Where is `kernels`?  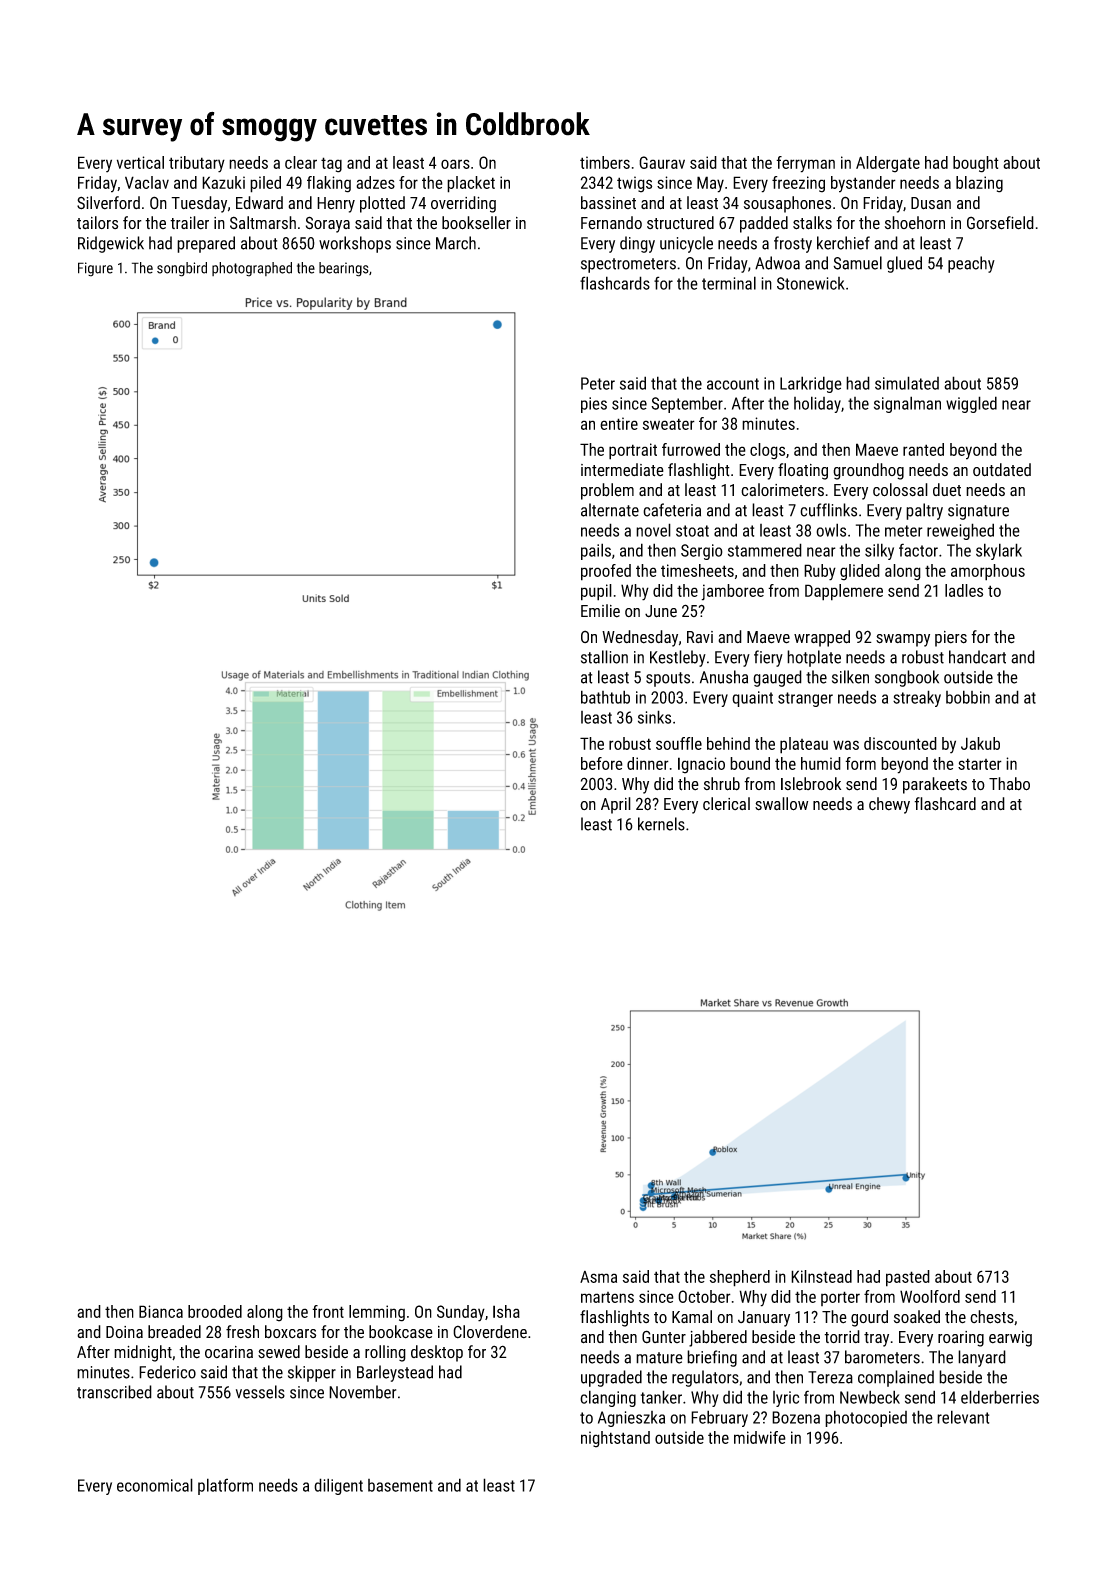 kernels is located at coordinates (661, 824).
